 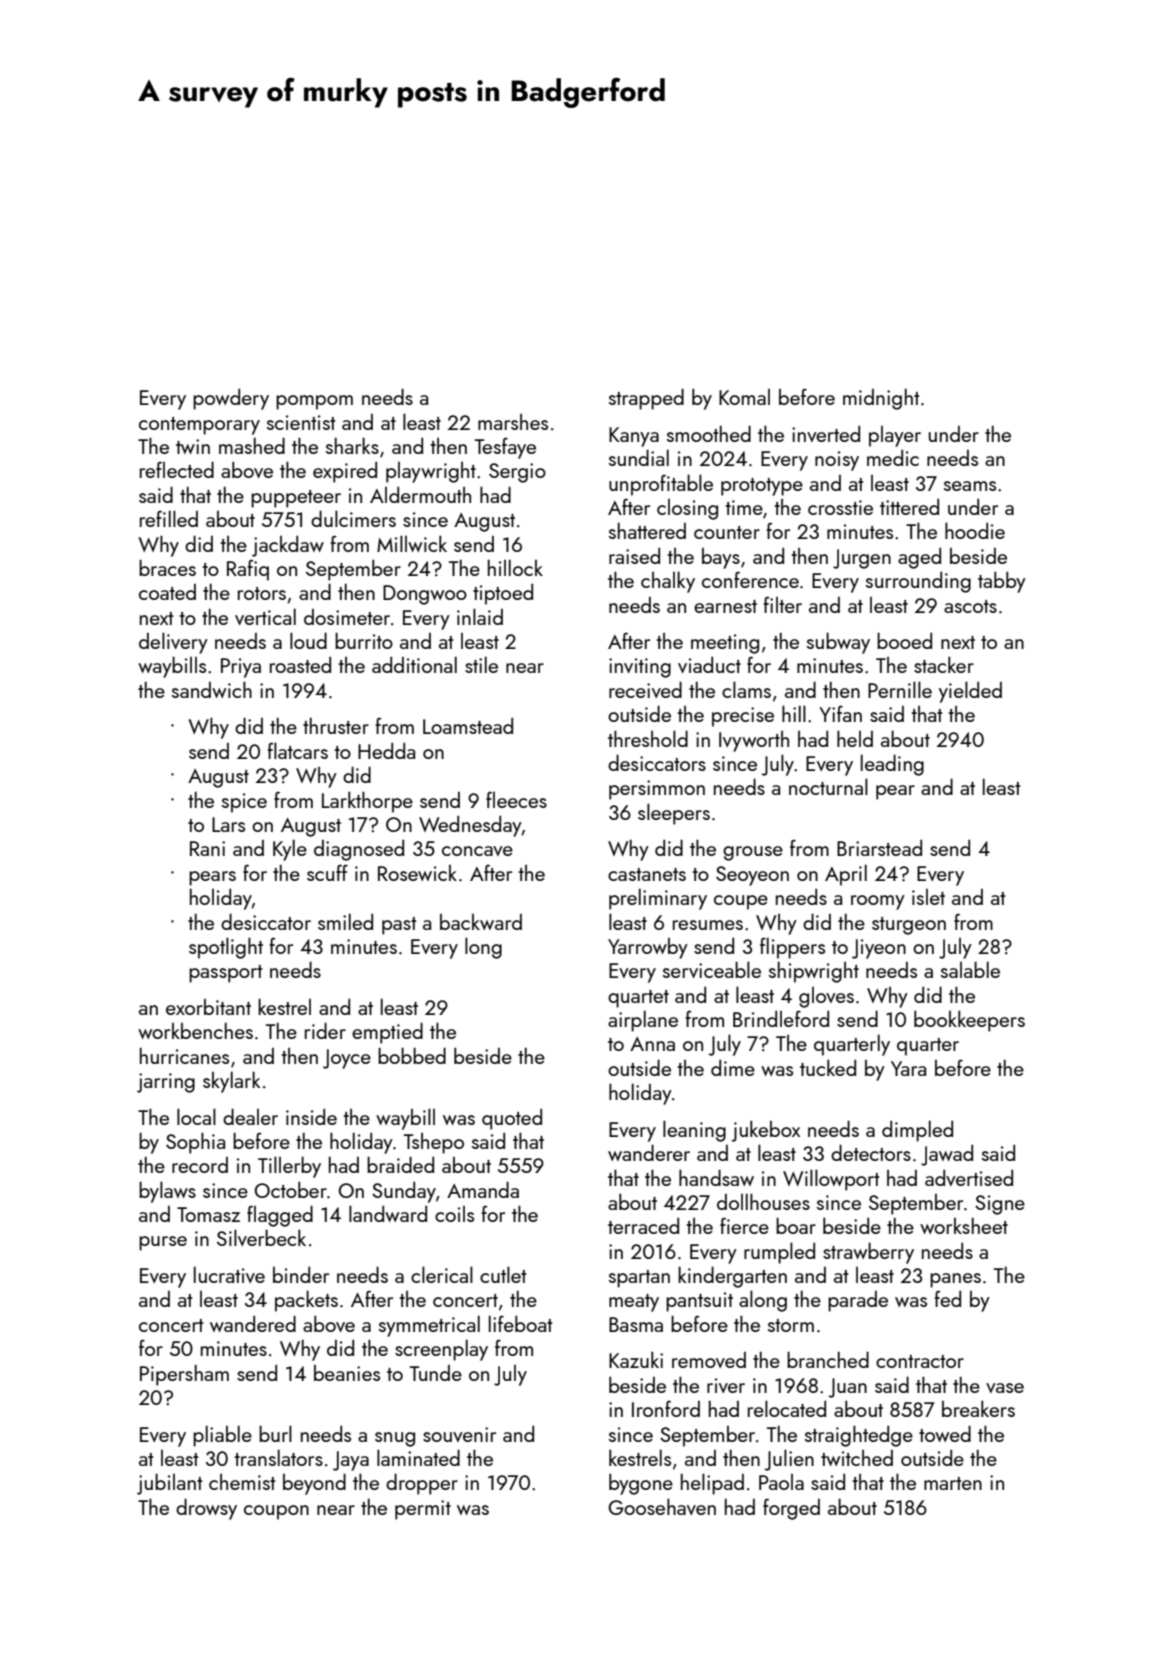 I want to click on fleeces, so click(x=516, y=799).
